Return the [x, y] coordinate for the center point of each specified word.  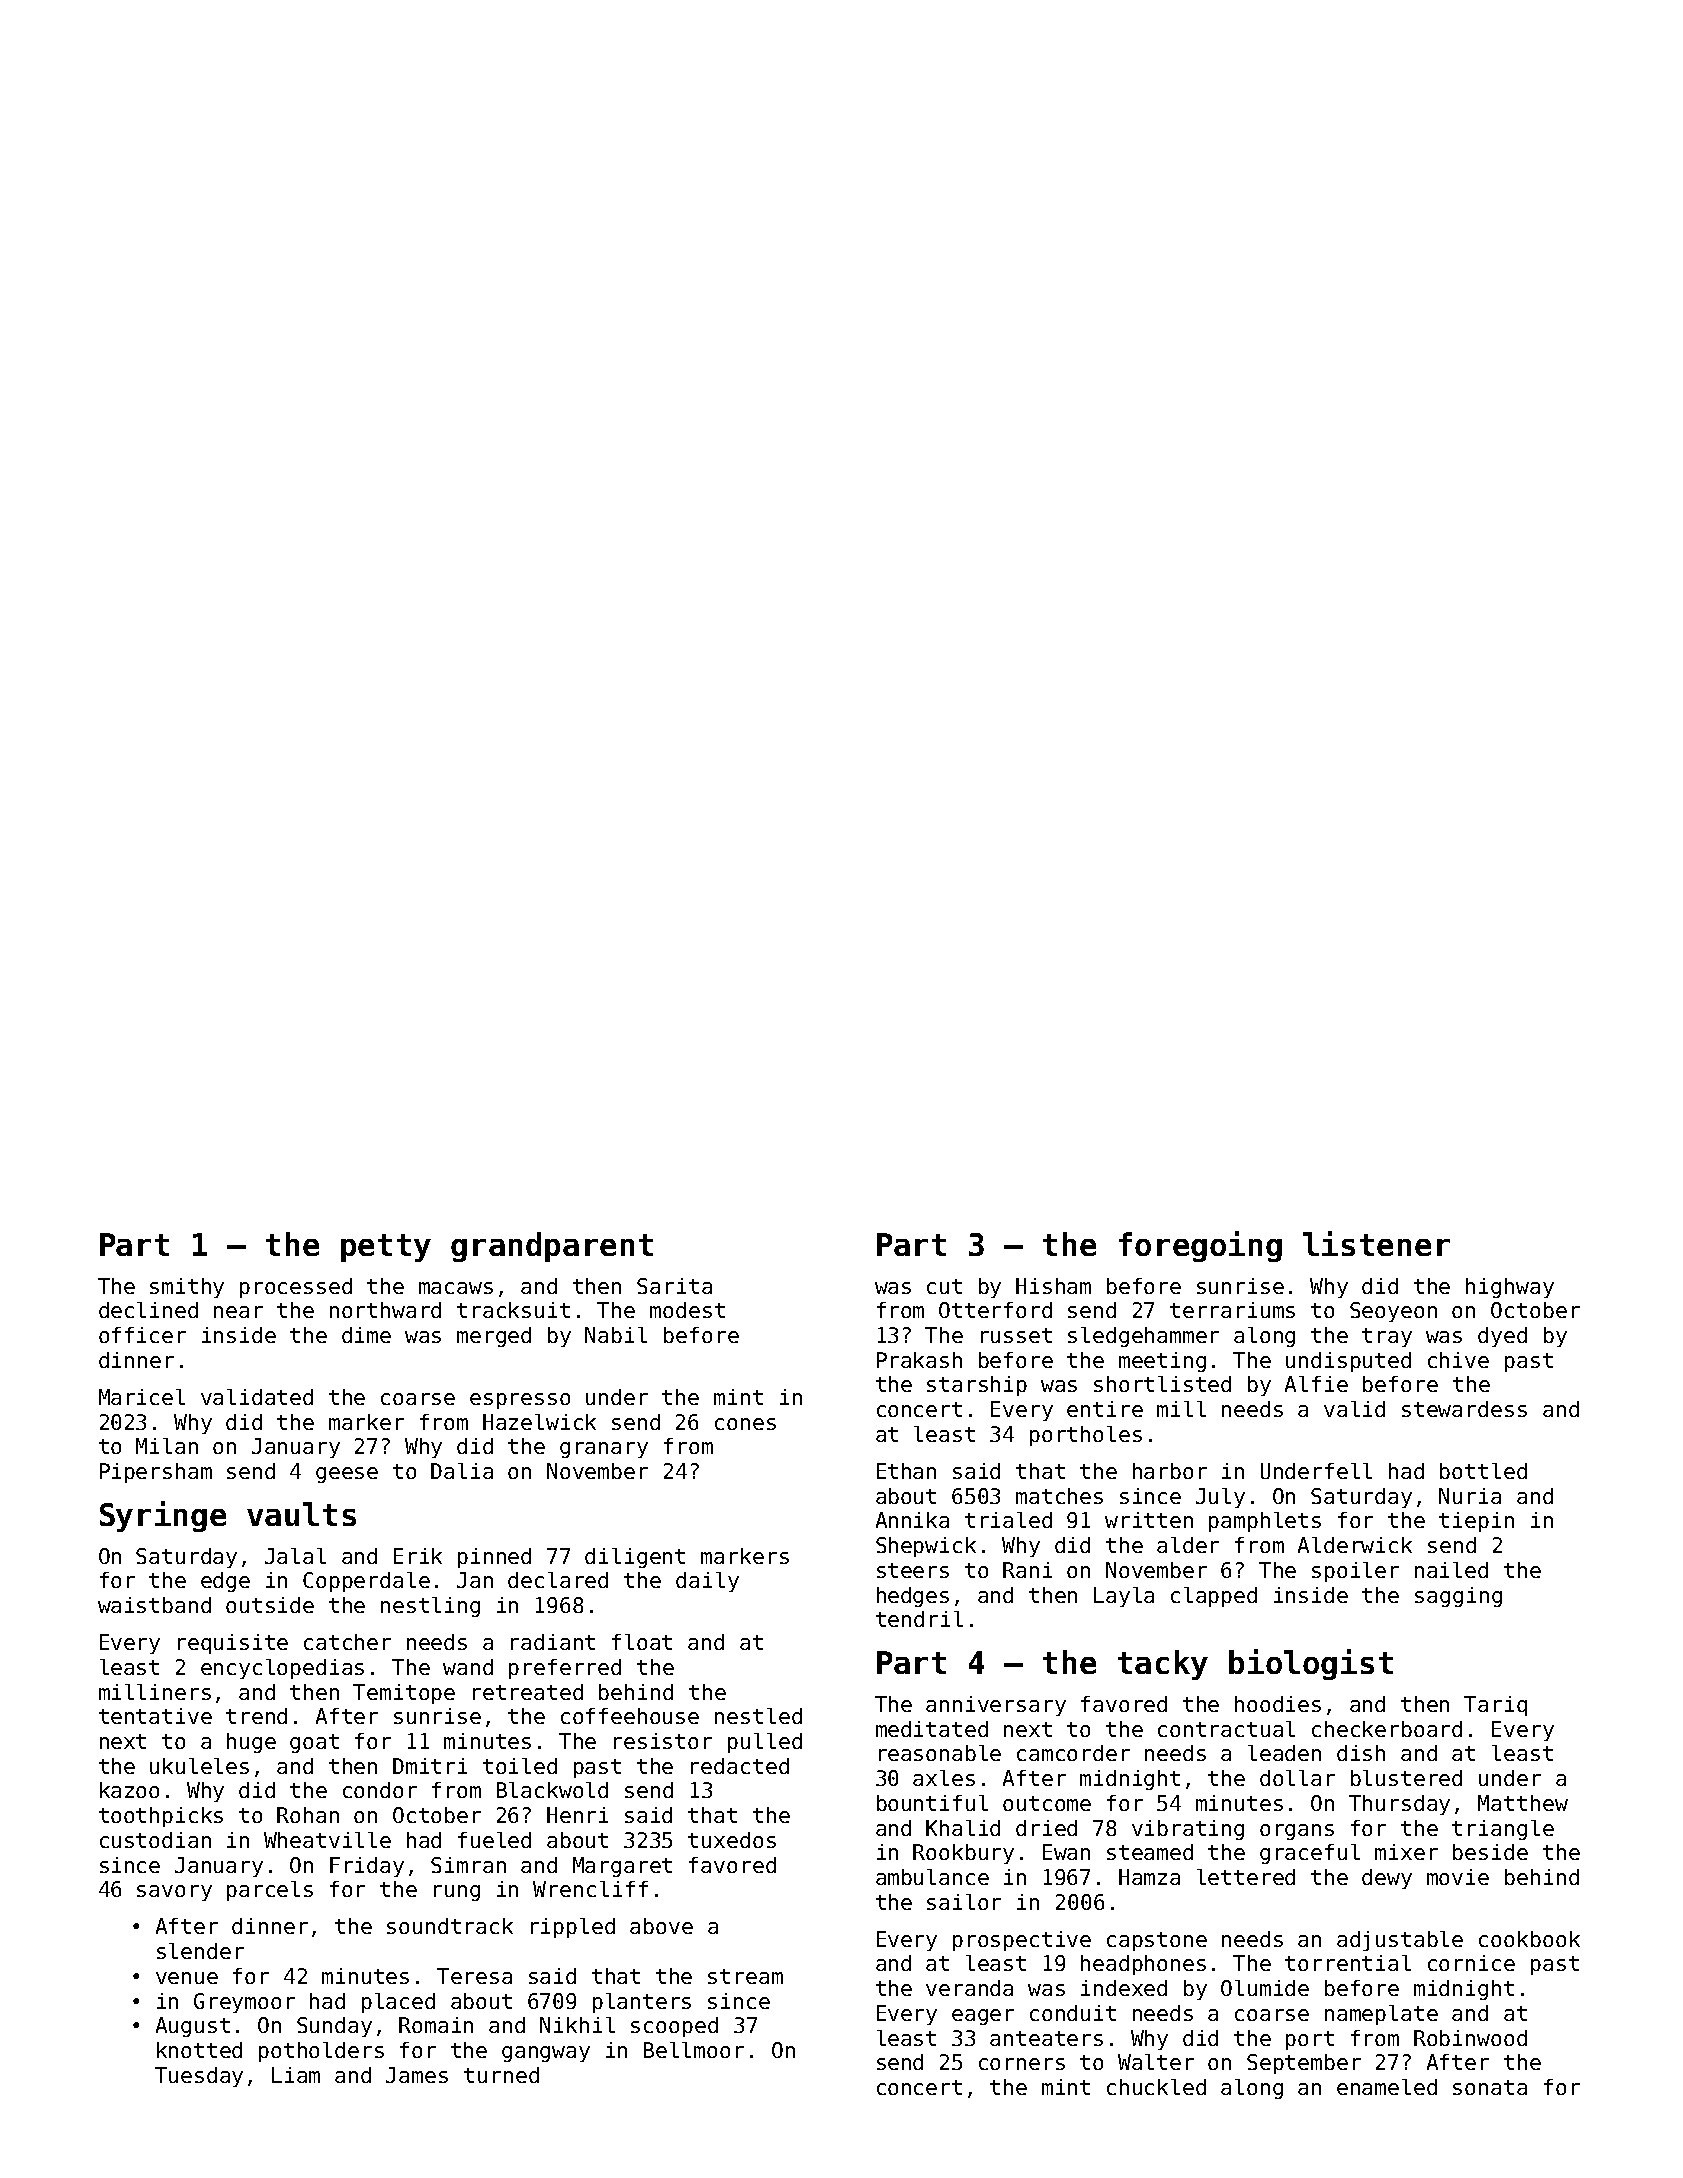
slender [200, 1951]
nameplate [1381, 2015]
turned [501, 2075]
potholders [321, 2052]
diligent [635, 1558]
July [1220, 1498]
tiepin [1476, 1522]
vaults [301, 1514]
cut [944, 1286]
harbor [1170, 1471]
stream [745, 1976]
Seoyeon [1393, 1312]
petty [386, 1248]
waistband [154, 1605]
